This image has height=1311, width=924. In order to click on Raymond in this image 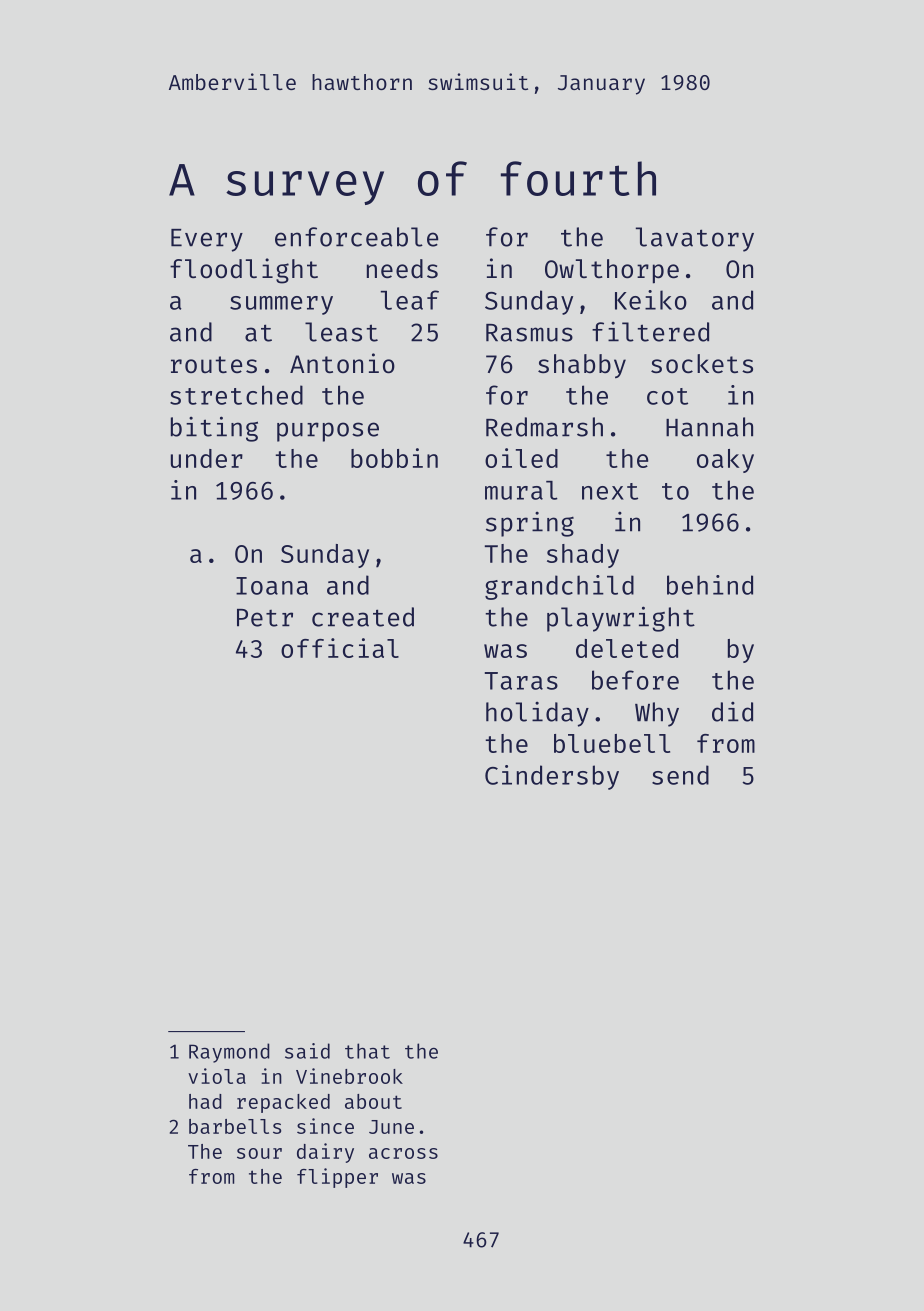, I will do `click(229, 1053)`.
